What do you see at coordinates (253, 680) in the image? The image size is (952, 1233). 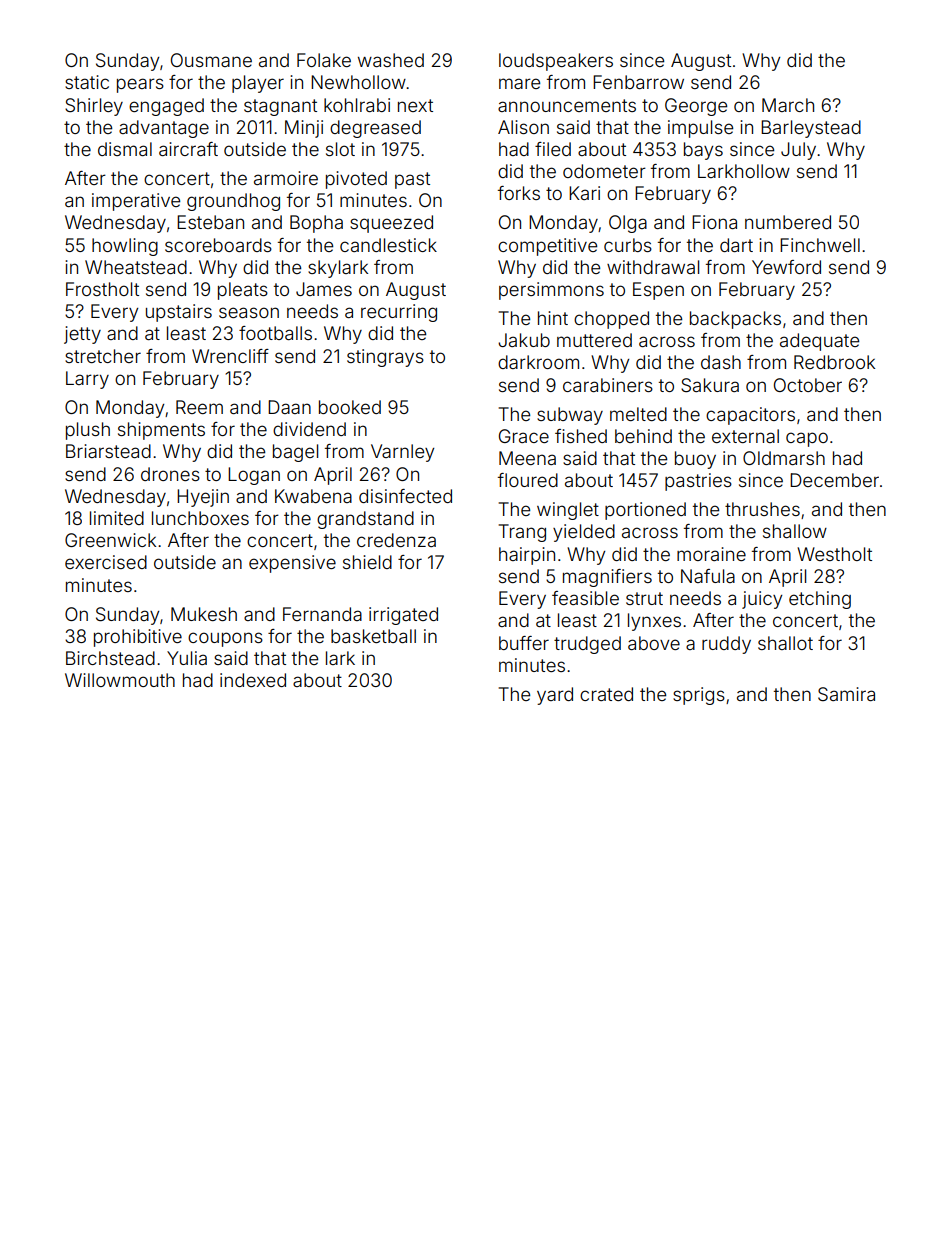 I see `indexed` at bounding box center [253, 680].
